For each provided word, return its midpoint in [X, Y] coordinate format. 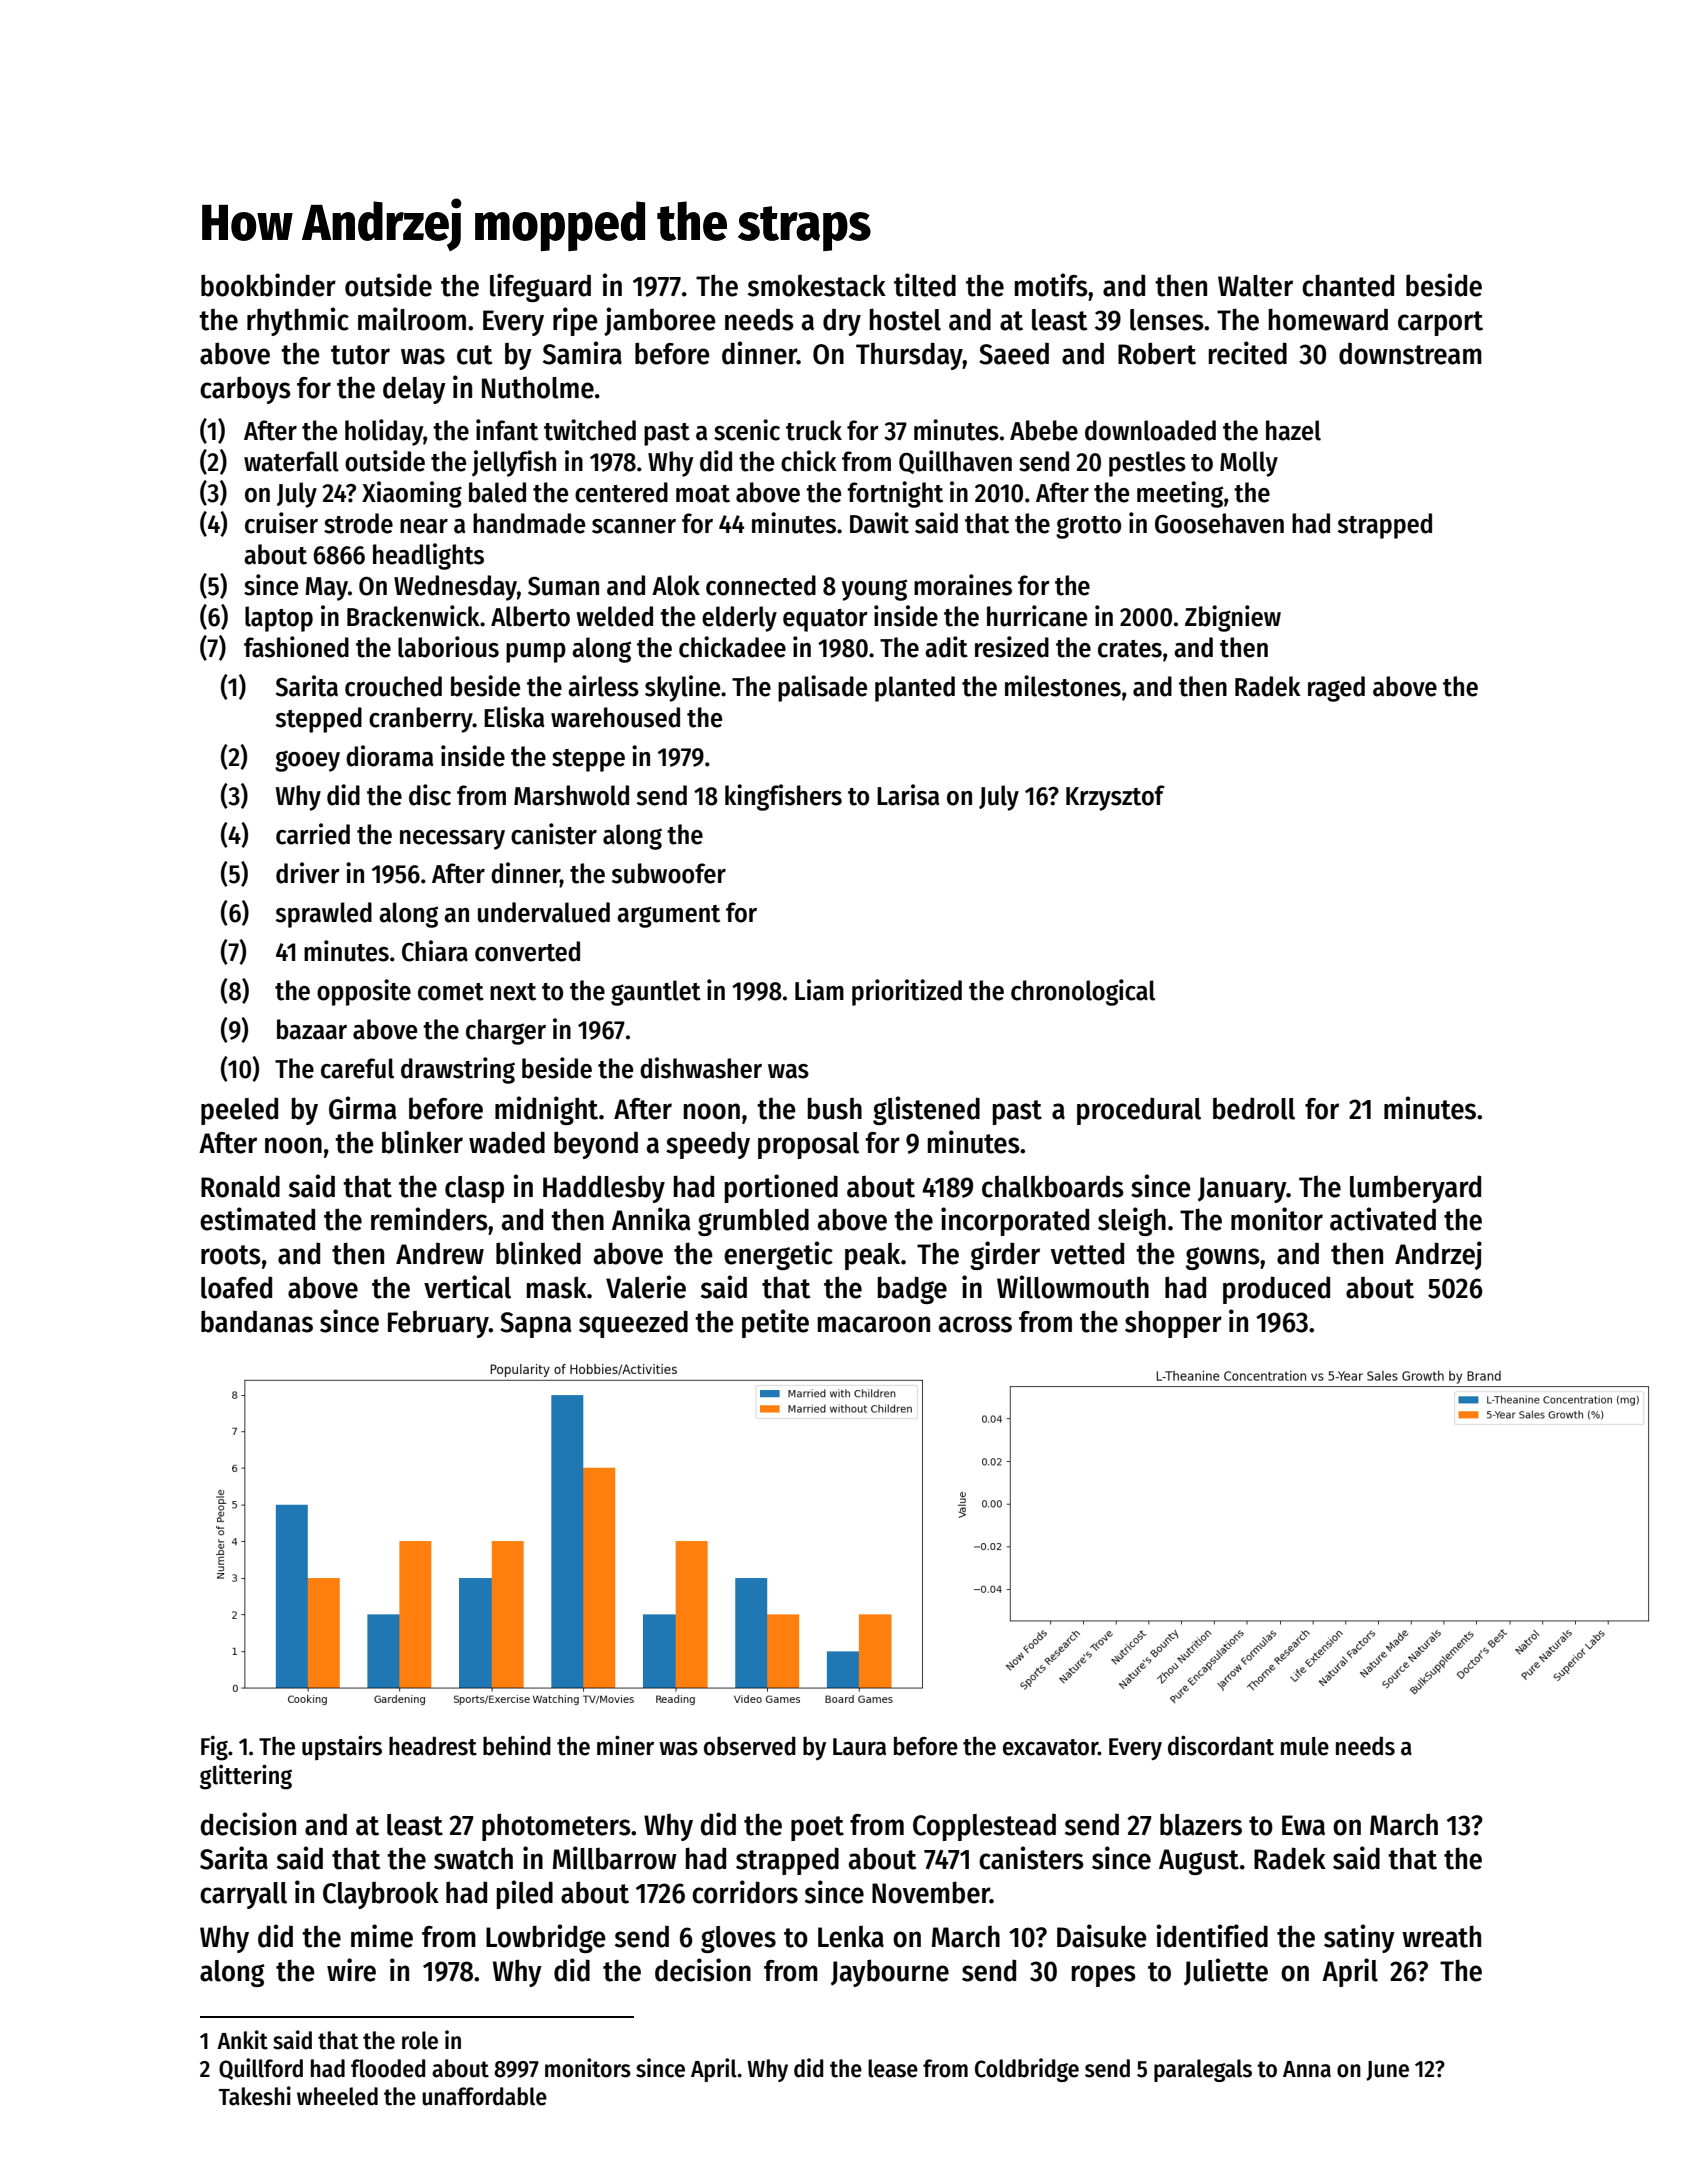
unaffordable [484, 2096]
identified [1212, 1936]
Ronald [240, 1186]
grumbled [753, 1222]
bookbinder [268, 285]
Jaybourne [890, 1973]
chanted [1348, 285]
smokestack [817, 285]
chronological [1083, 992]
